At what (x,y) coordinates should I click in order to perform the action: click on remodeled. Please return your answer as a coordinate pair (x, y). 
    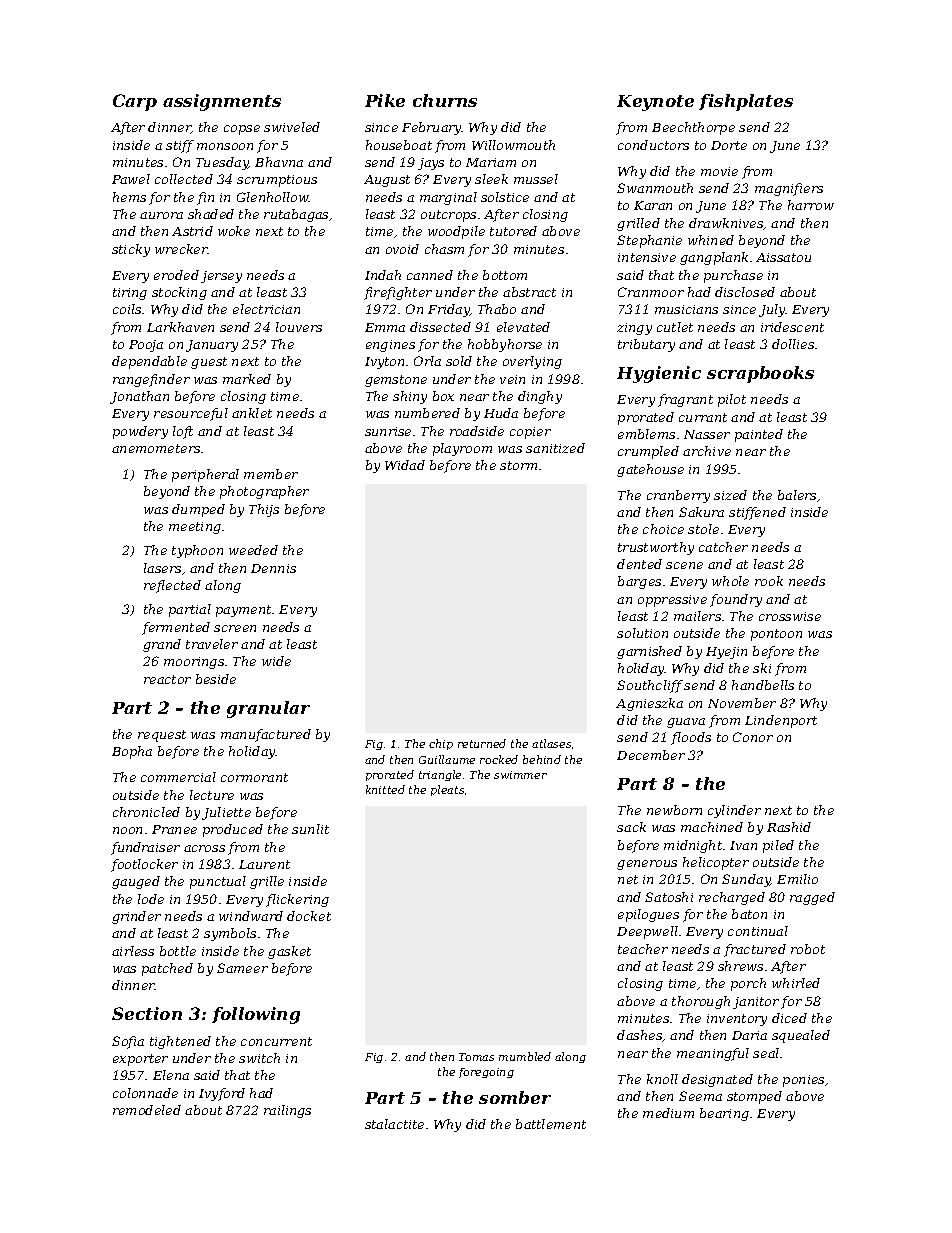
    Looking at the image, I should click on (147, 1110).
